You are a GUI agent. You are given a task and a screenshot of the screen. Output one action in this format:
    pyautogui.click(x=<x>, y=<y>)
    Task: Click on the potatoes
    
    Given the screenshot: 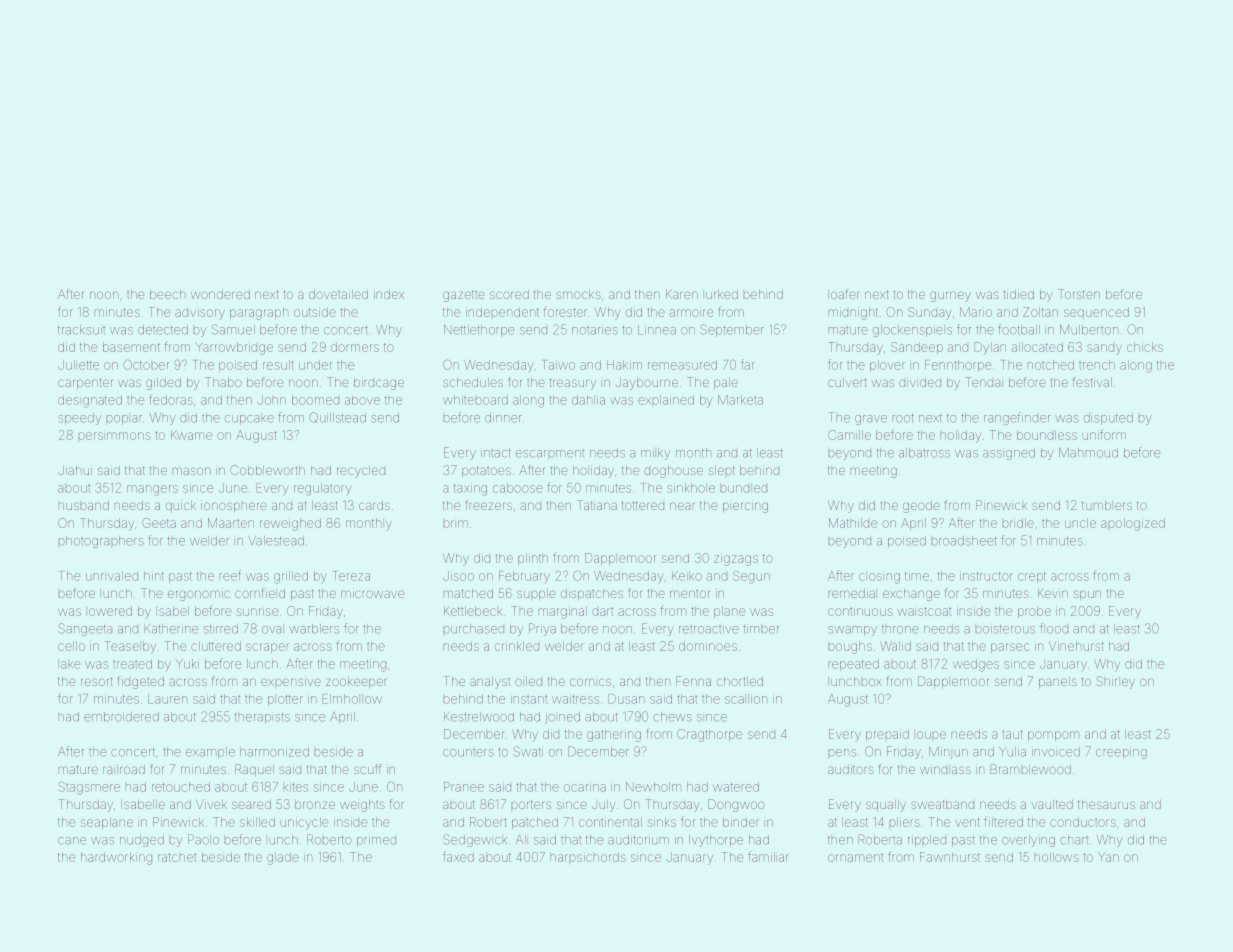 What is the action you would take?
    pyautogui.click(x=486, y=471)
